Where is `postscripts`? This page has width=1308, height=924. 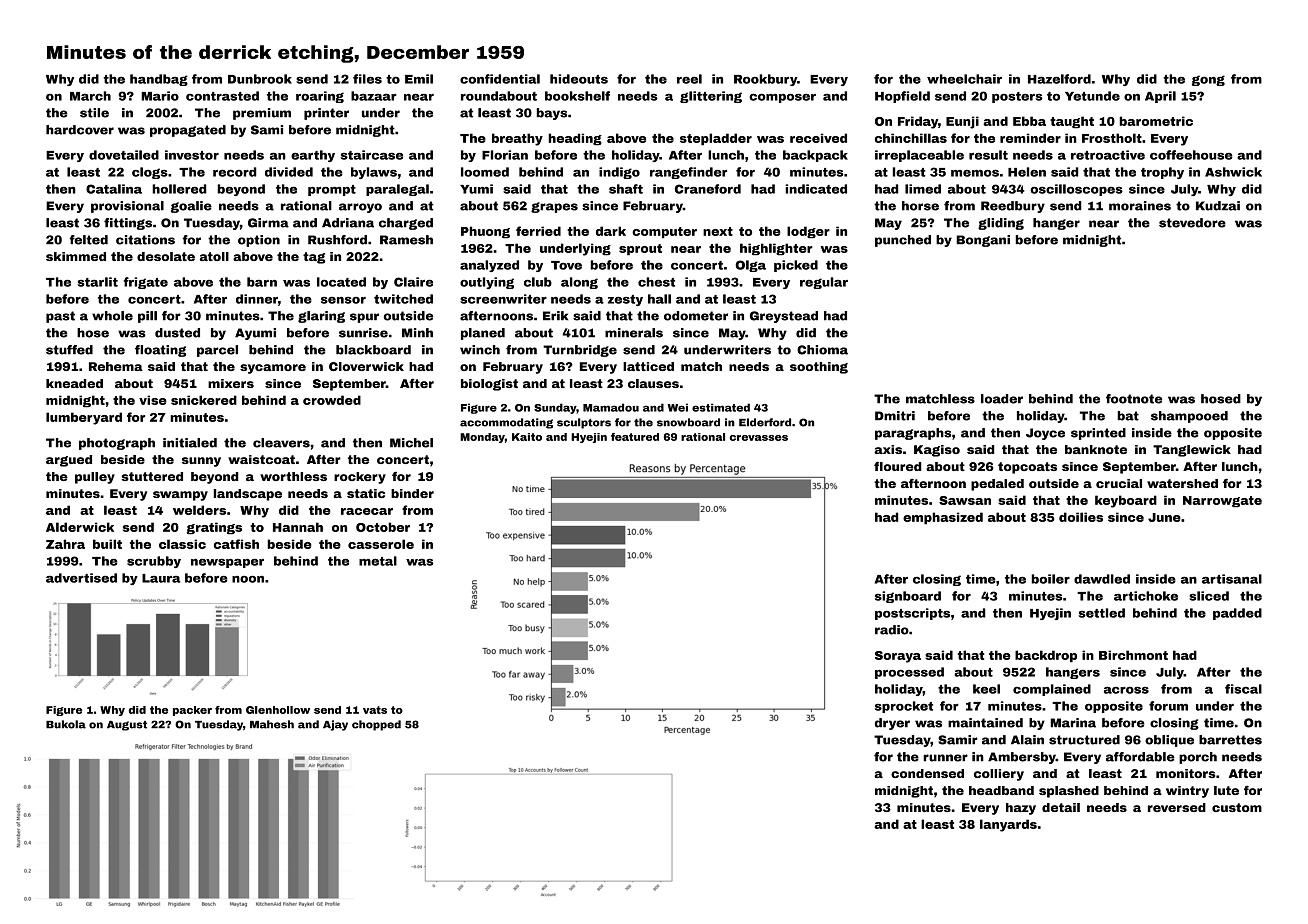
postscripts is located at coordinates (912, 614).
